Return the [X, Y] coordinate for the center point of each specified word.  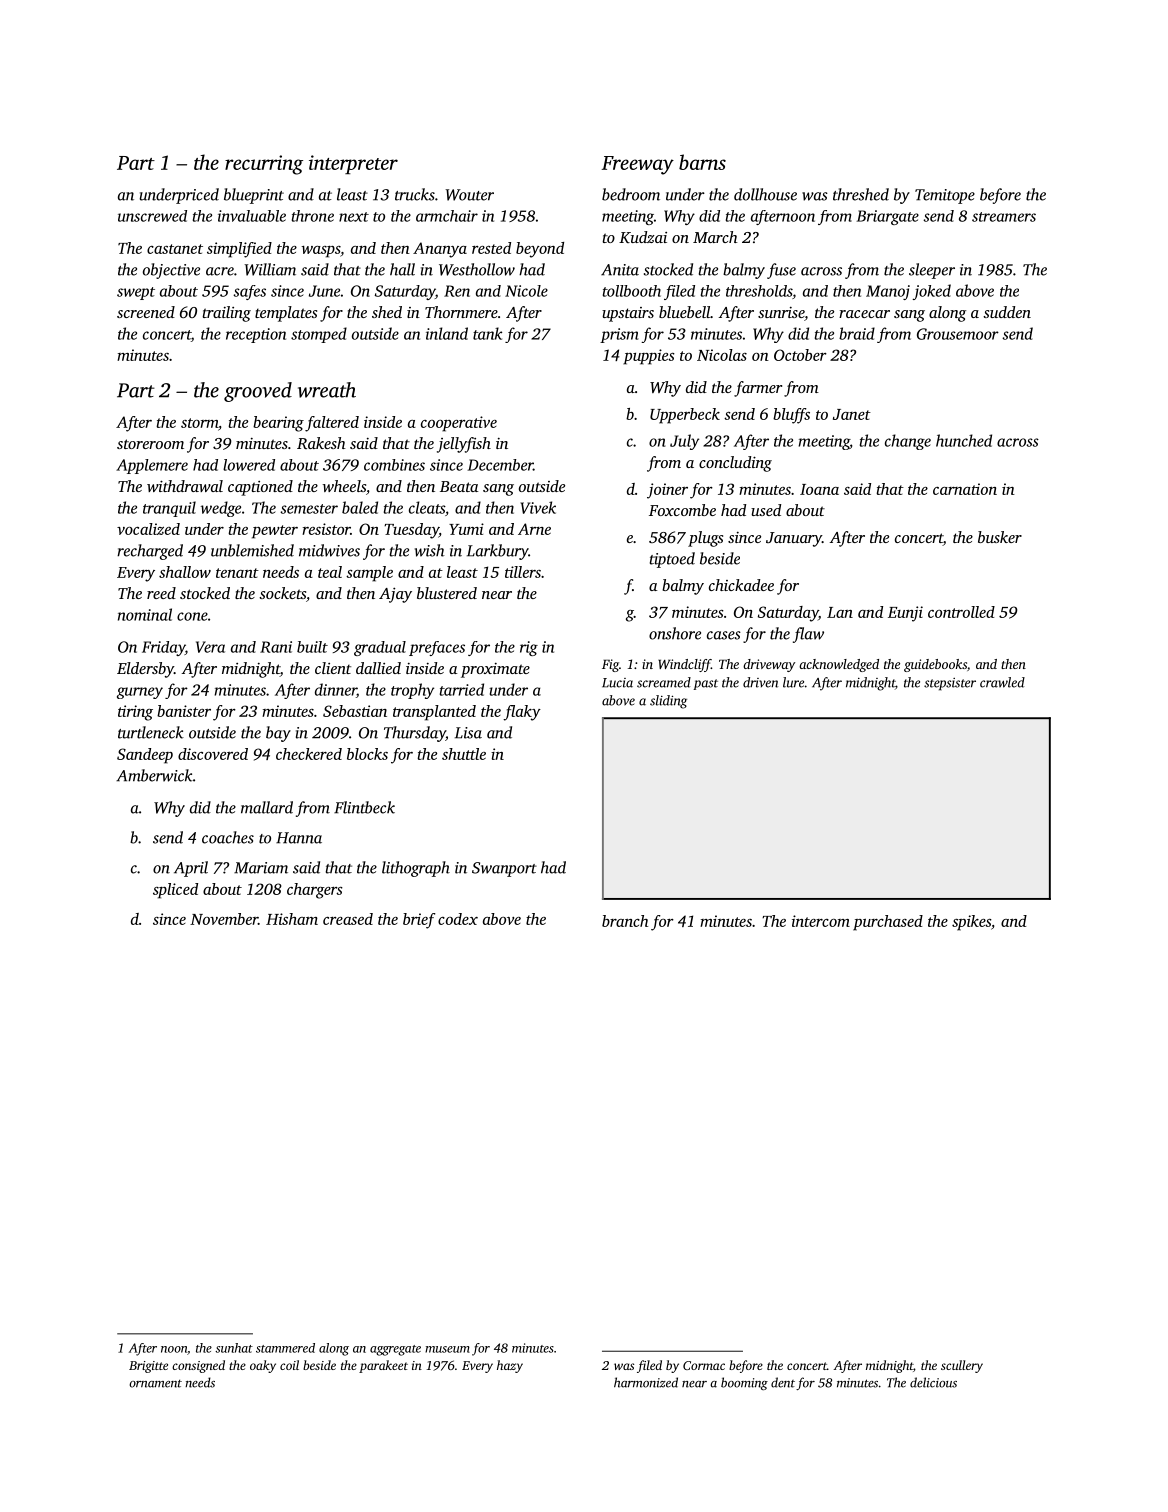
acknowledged [839, 665]
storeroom [150, 444]
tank [487, 333]
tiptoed [672, 560]
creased [348, 919]
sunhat [234, 1348]
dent [783, 1382]
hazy [510, 1366]
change [908, 442]
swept [136, 293]
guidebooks [935, 665]
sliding [668, 702]
